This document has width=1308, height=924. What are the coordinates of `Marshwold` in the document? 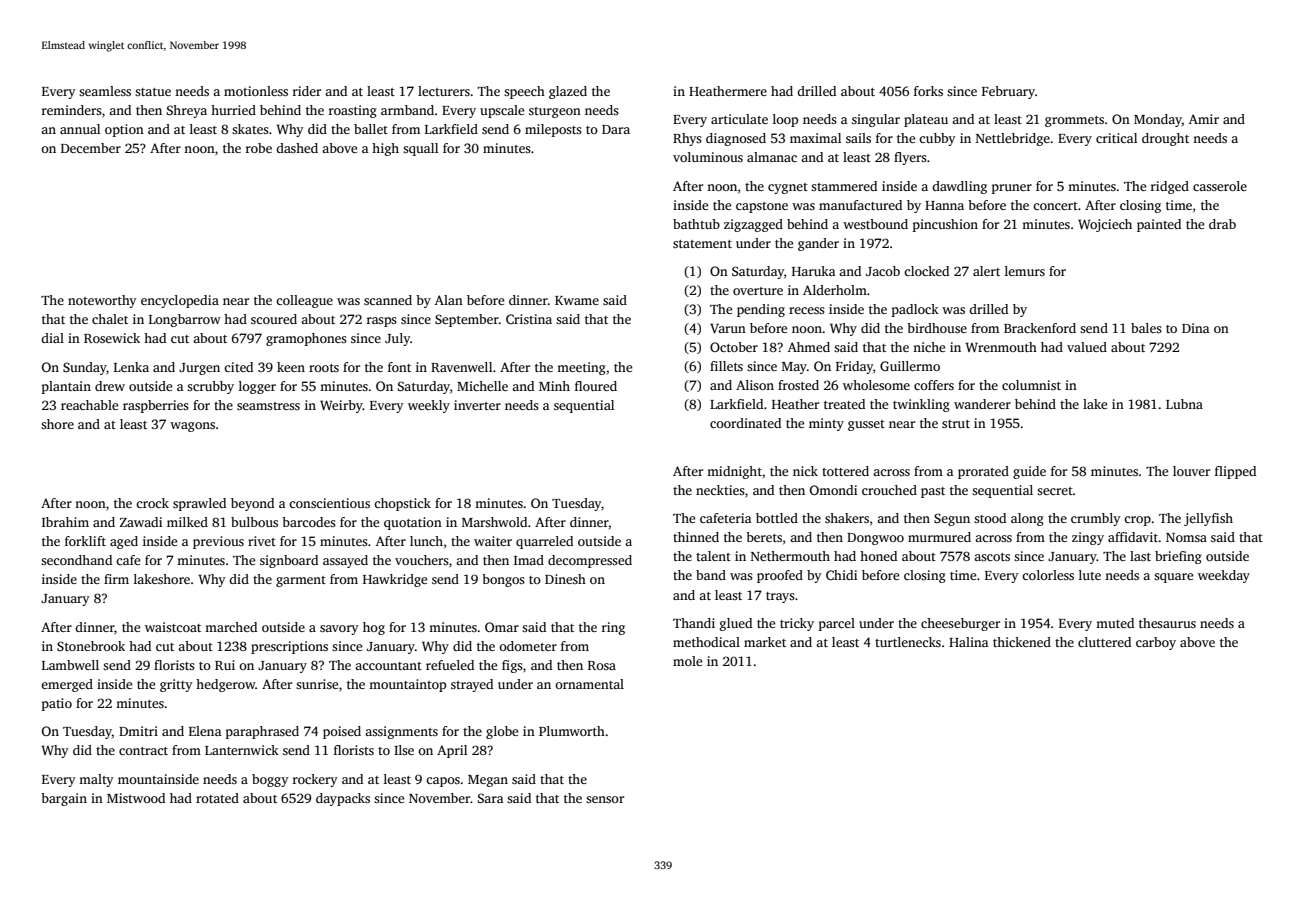 It's located at (494, 522).
